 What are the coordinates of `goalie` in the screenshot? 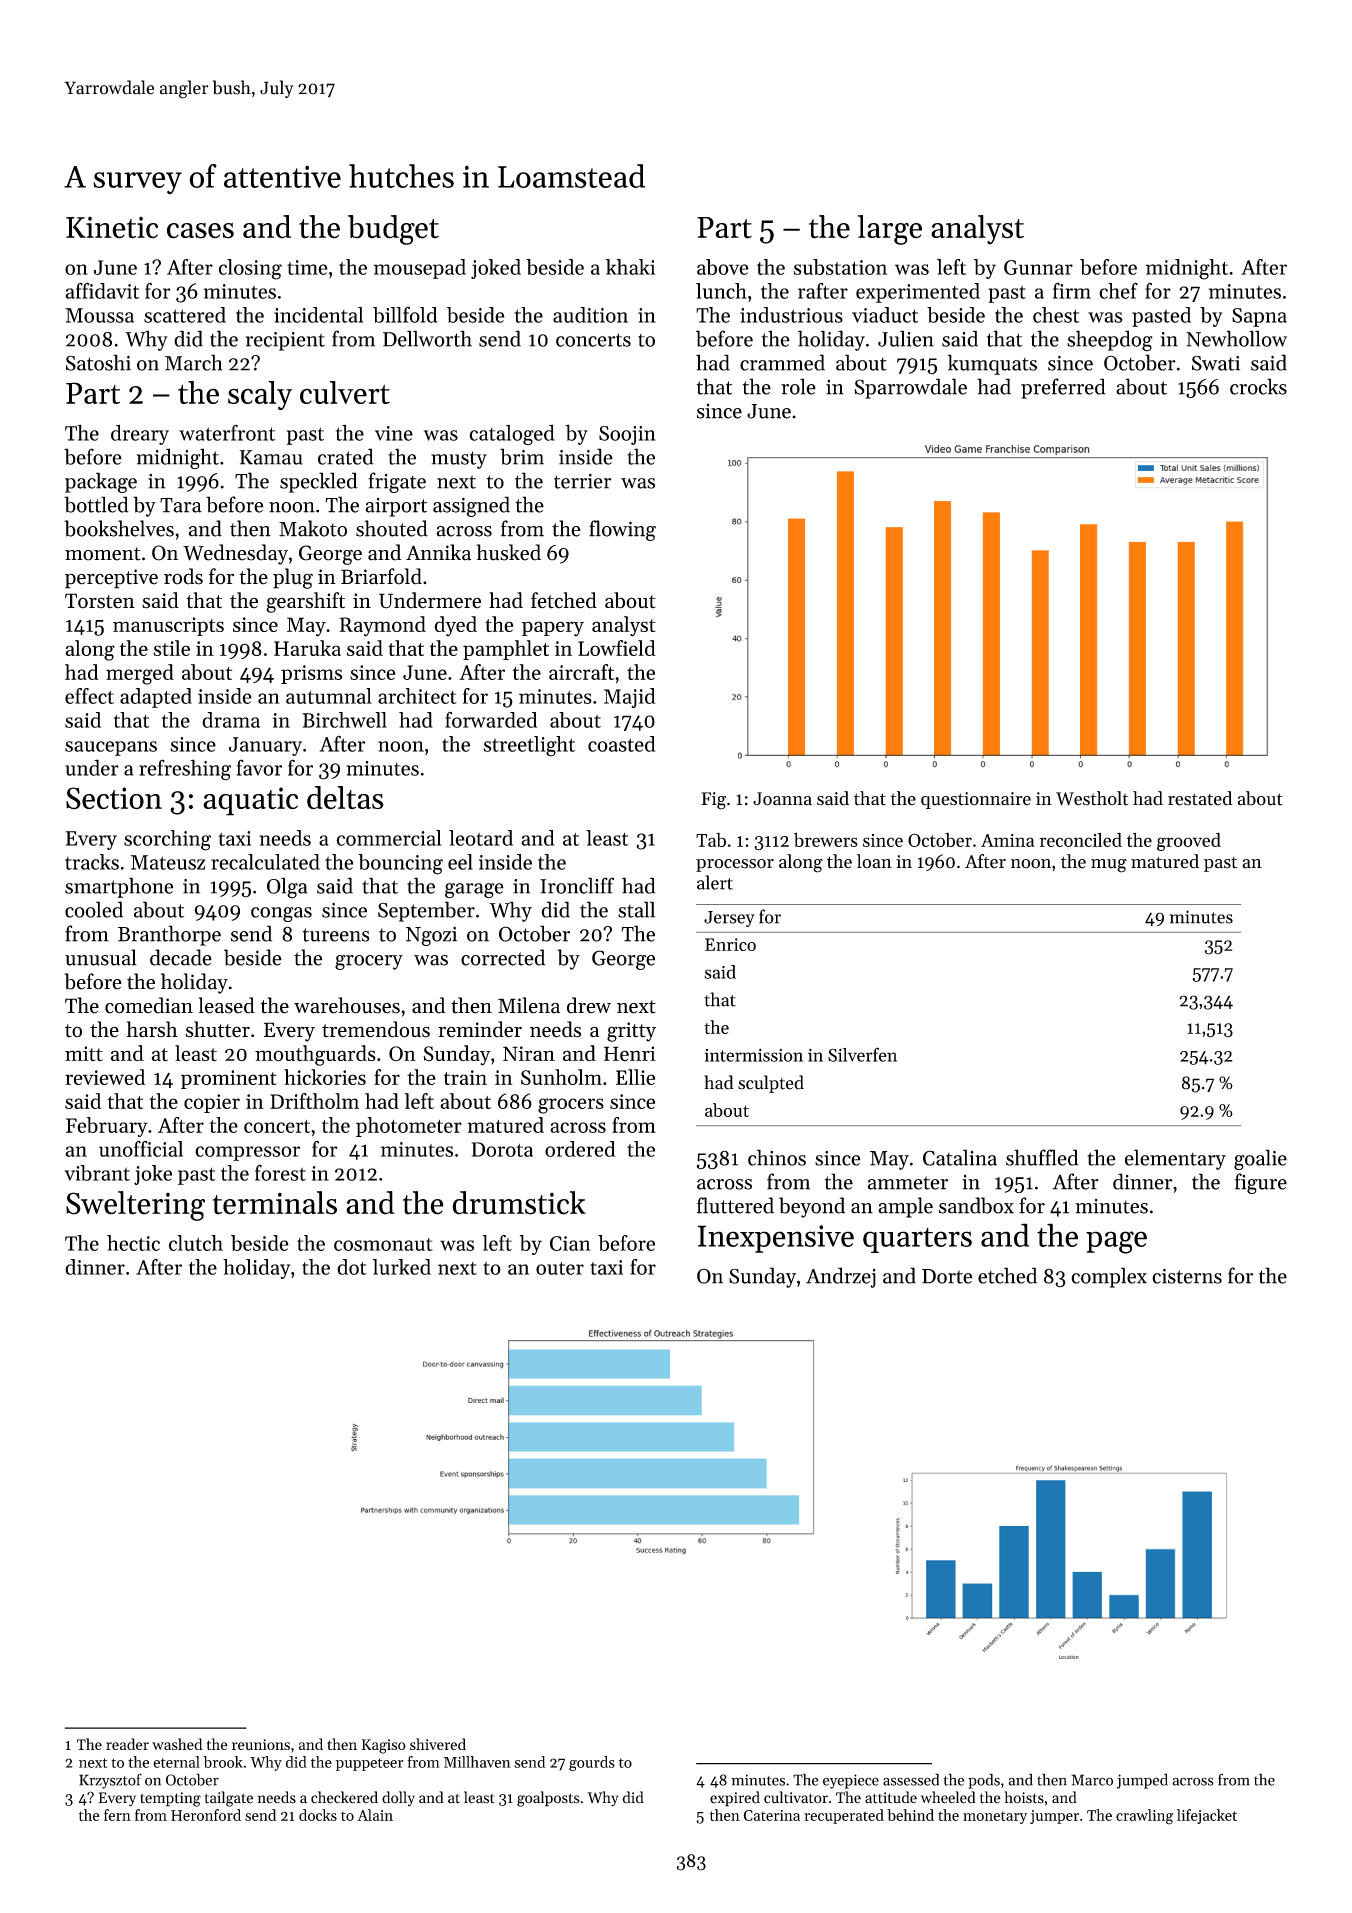 It's located at (1260, 1159).
